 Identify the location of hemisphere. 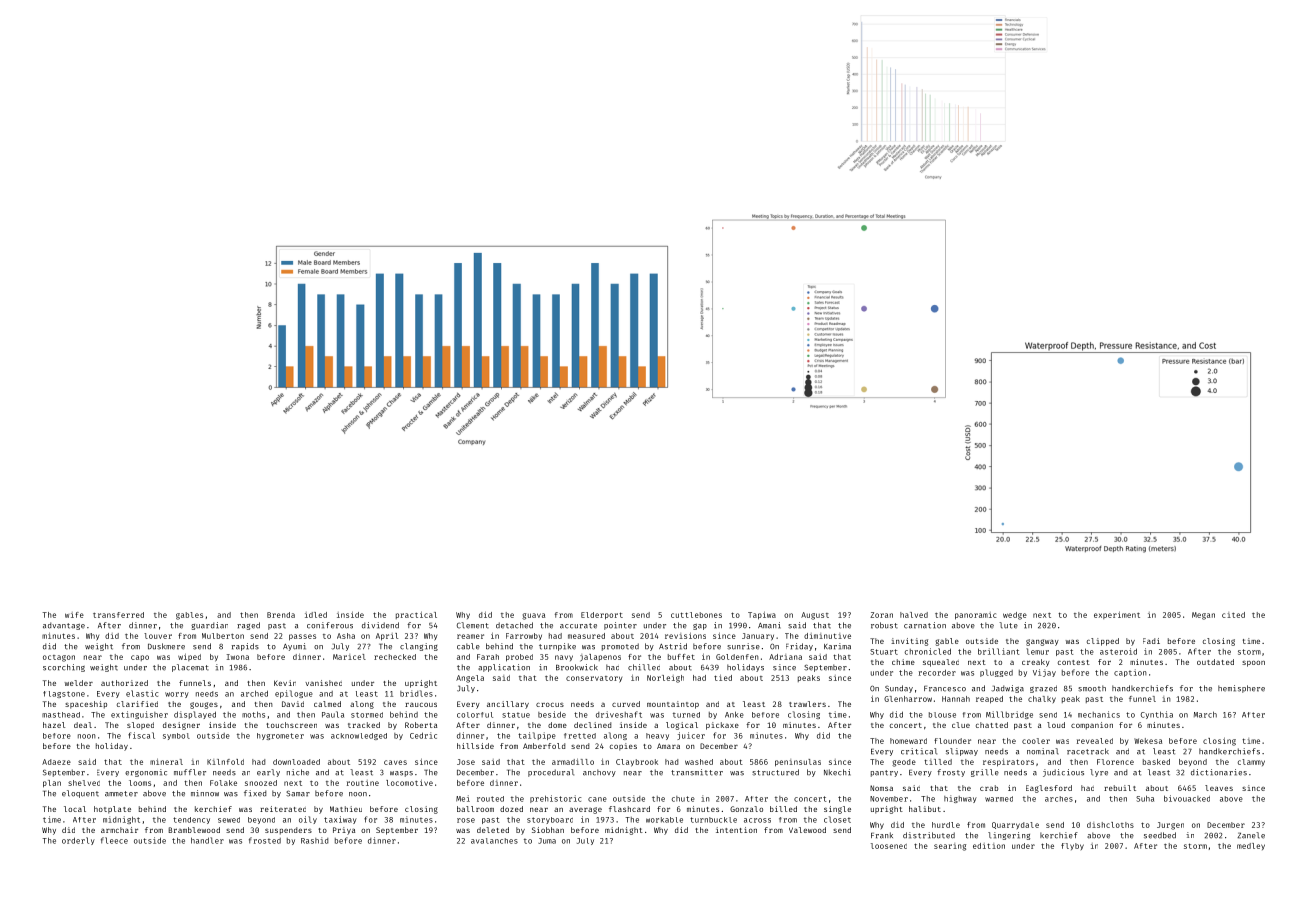
(1241, 689).
